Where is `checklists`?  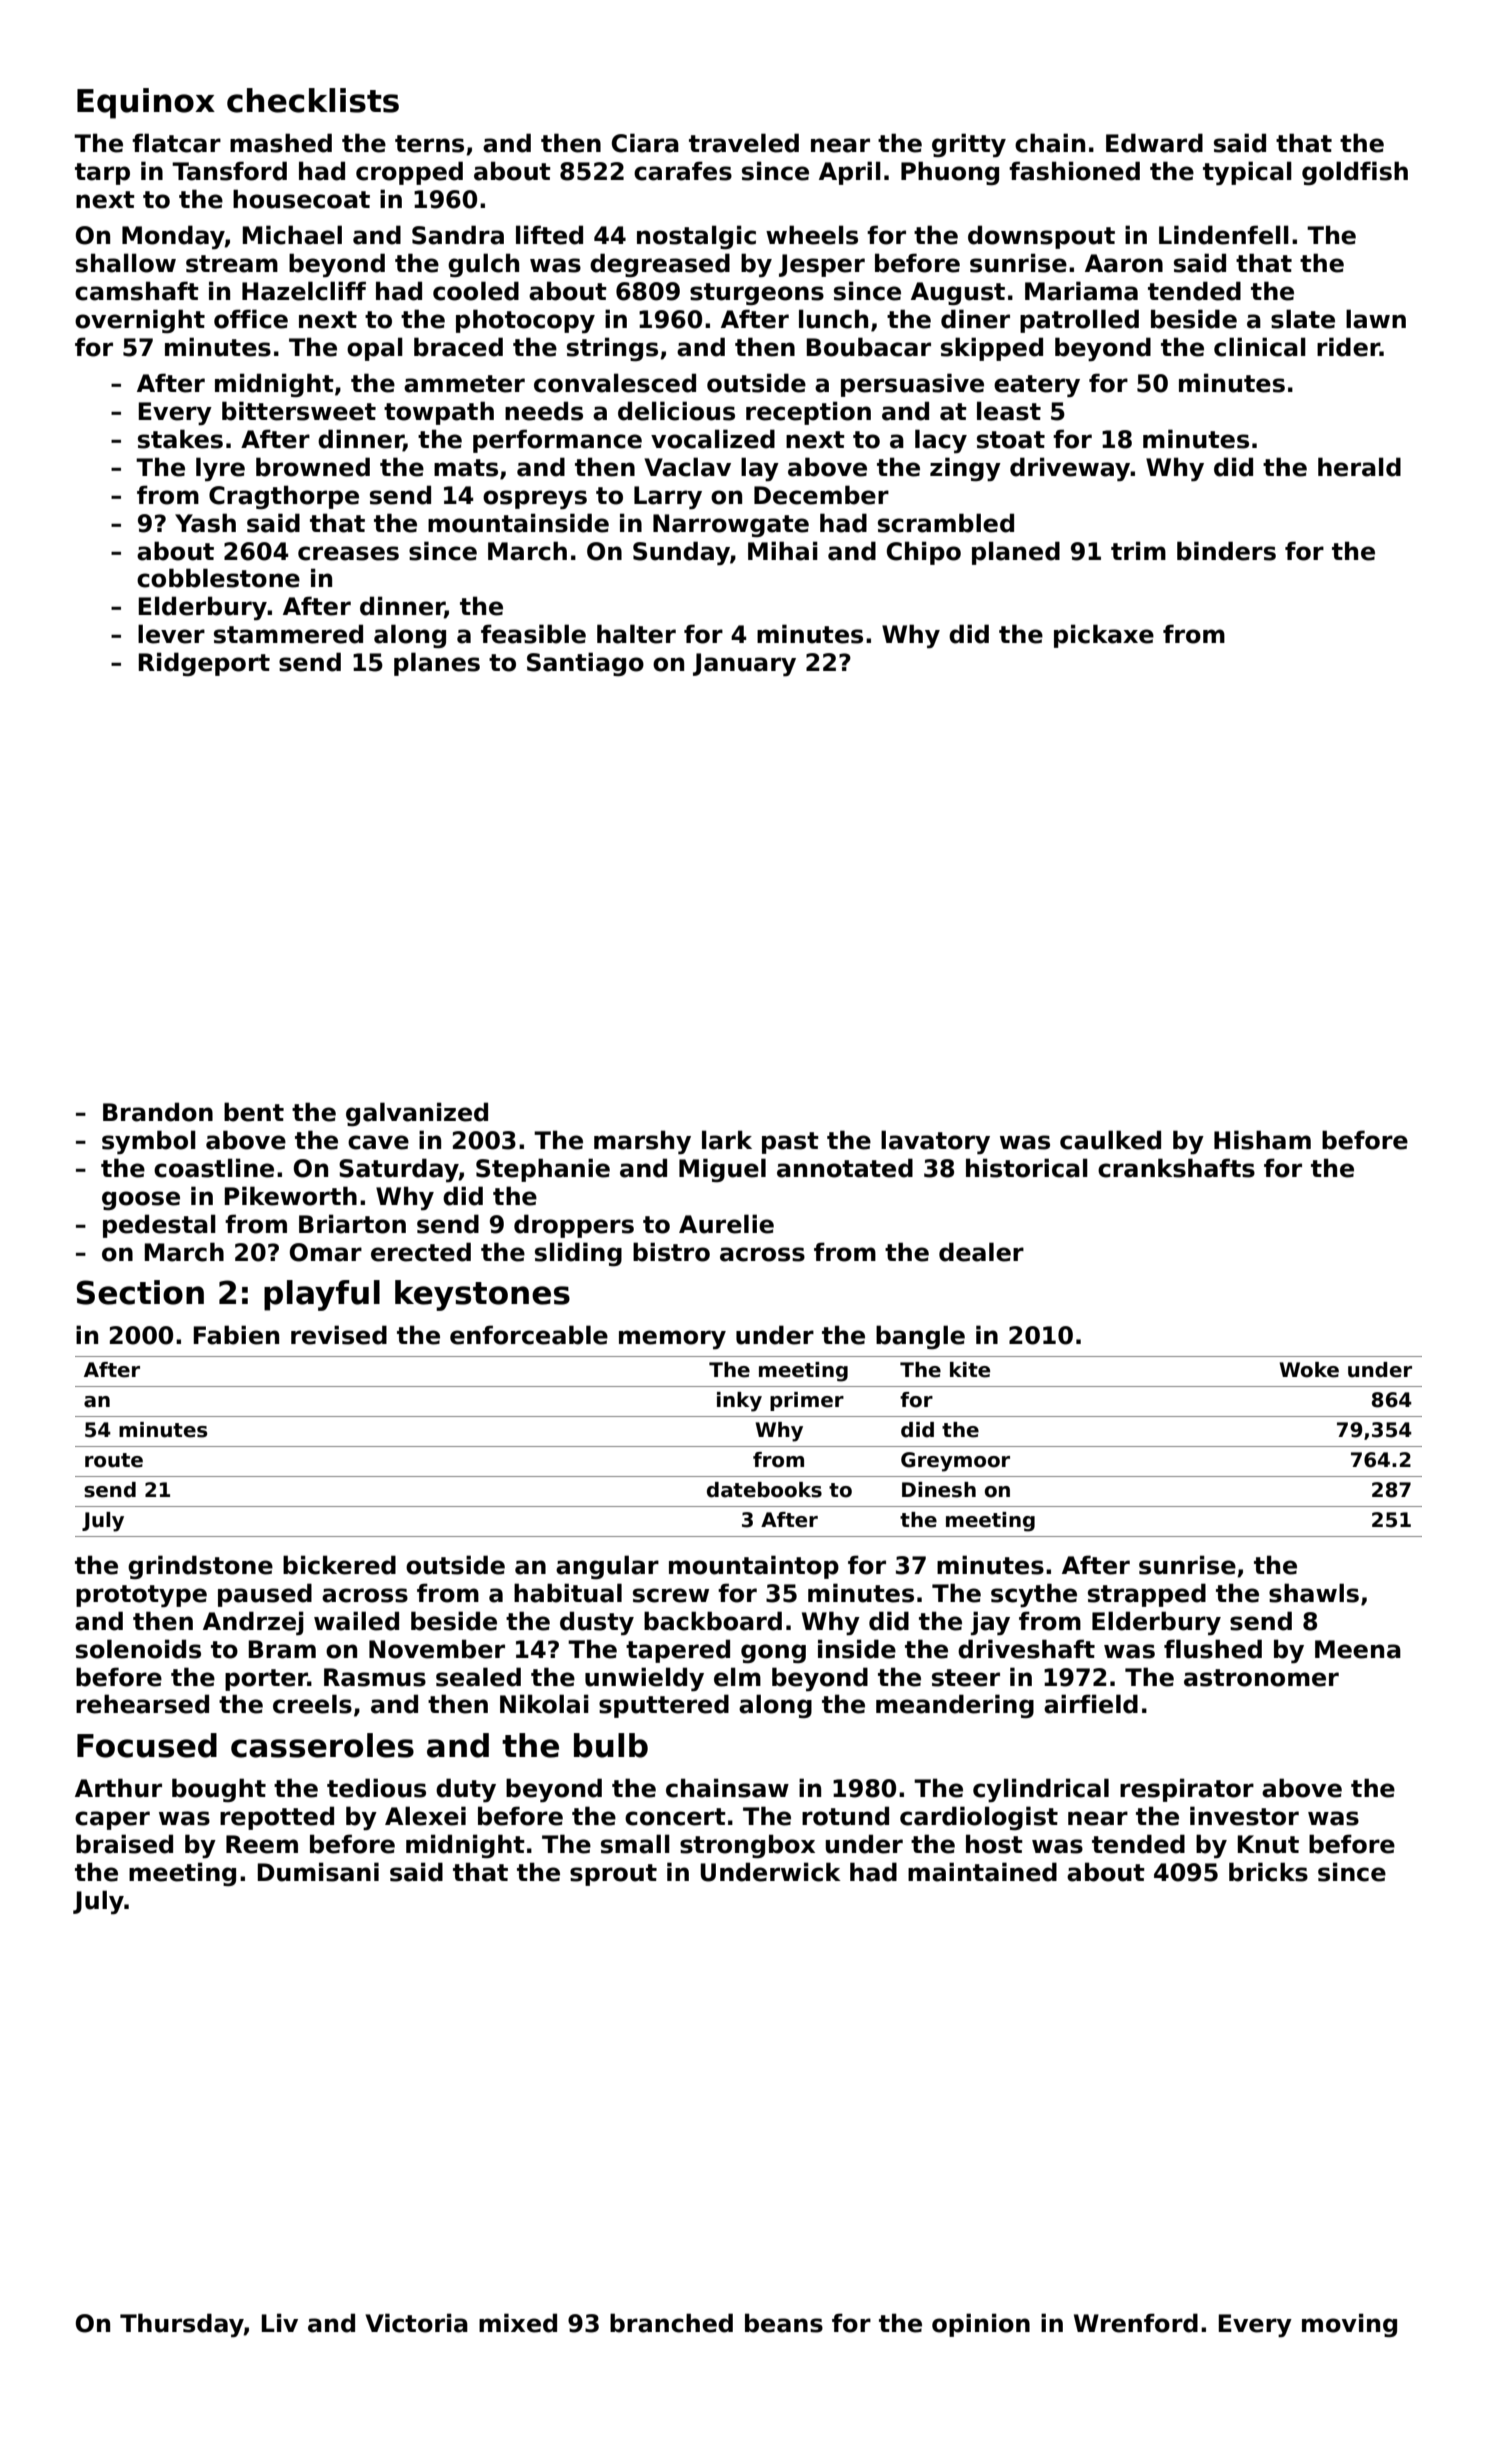
checklists is located at coordinates (313, 100).
